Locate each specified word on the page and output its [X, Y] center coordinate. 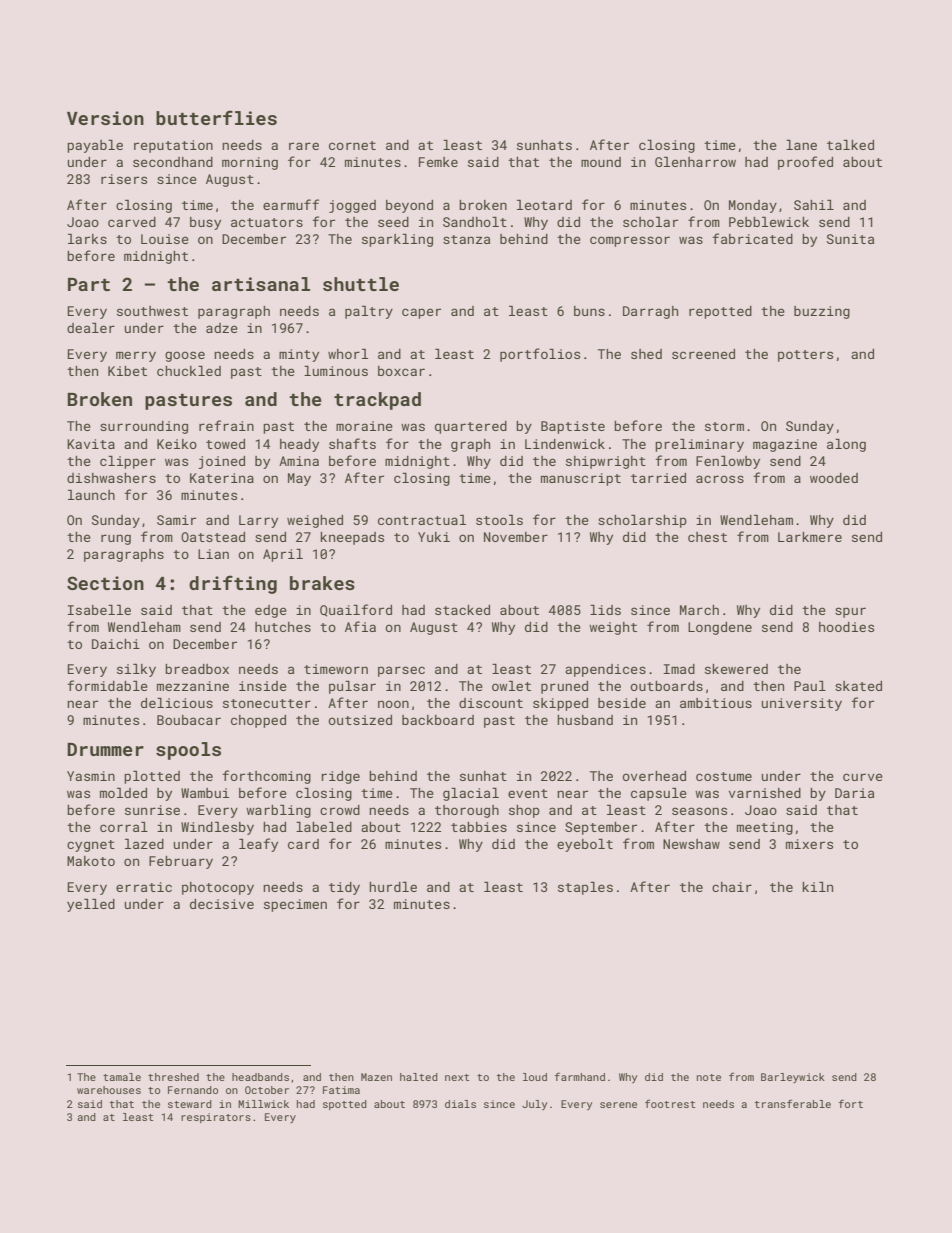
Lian [213, 554]
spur [850, 612]
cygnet [91, 846]
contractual [422, 519]
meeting [765, 828]
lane [801, 144]
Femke [438, 162]
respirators [216, 1118]
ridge [340, 777]
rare [304, 146]
